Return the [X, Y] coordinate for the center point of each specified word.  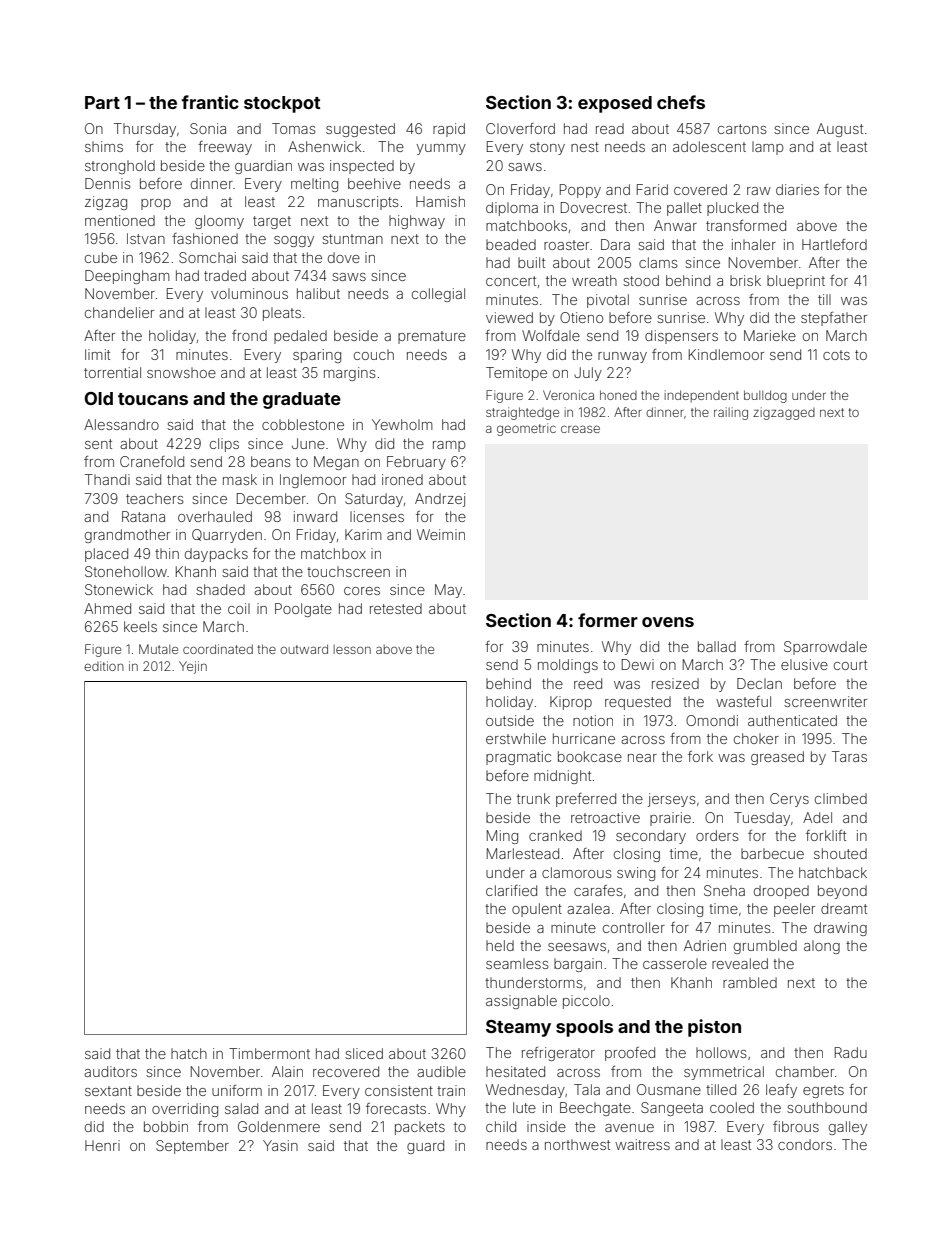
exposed [615, 104]
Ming [502, 837]
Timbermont [269, 1053]
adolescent [709, 146]
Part [102, 102]
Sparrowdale [825, 648]
